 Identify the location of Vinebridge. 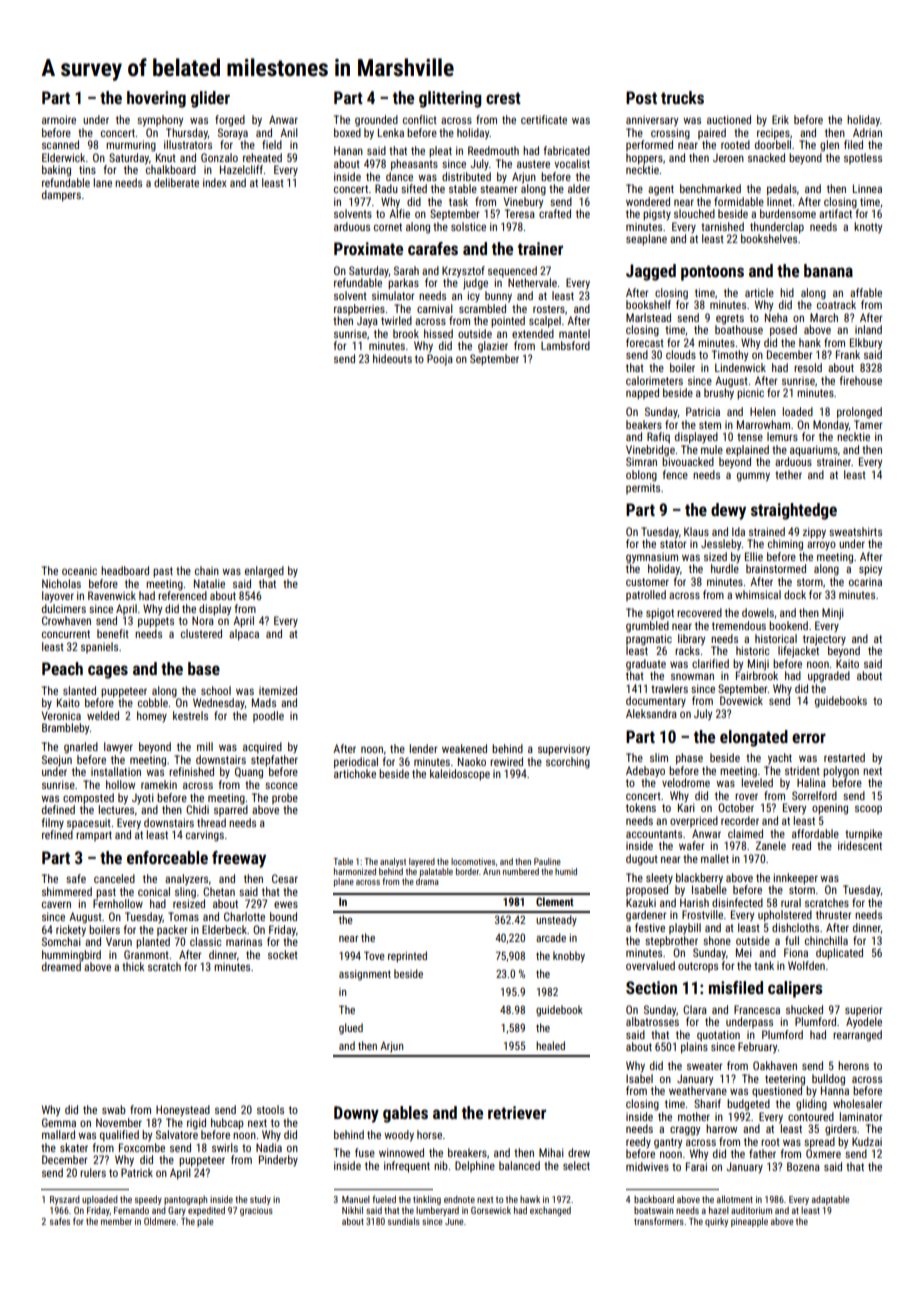
(650, 451).
